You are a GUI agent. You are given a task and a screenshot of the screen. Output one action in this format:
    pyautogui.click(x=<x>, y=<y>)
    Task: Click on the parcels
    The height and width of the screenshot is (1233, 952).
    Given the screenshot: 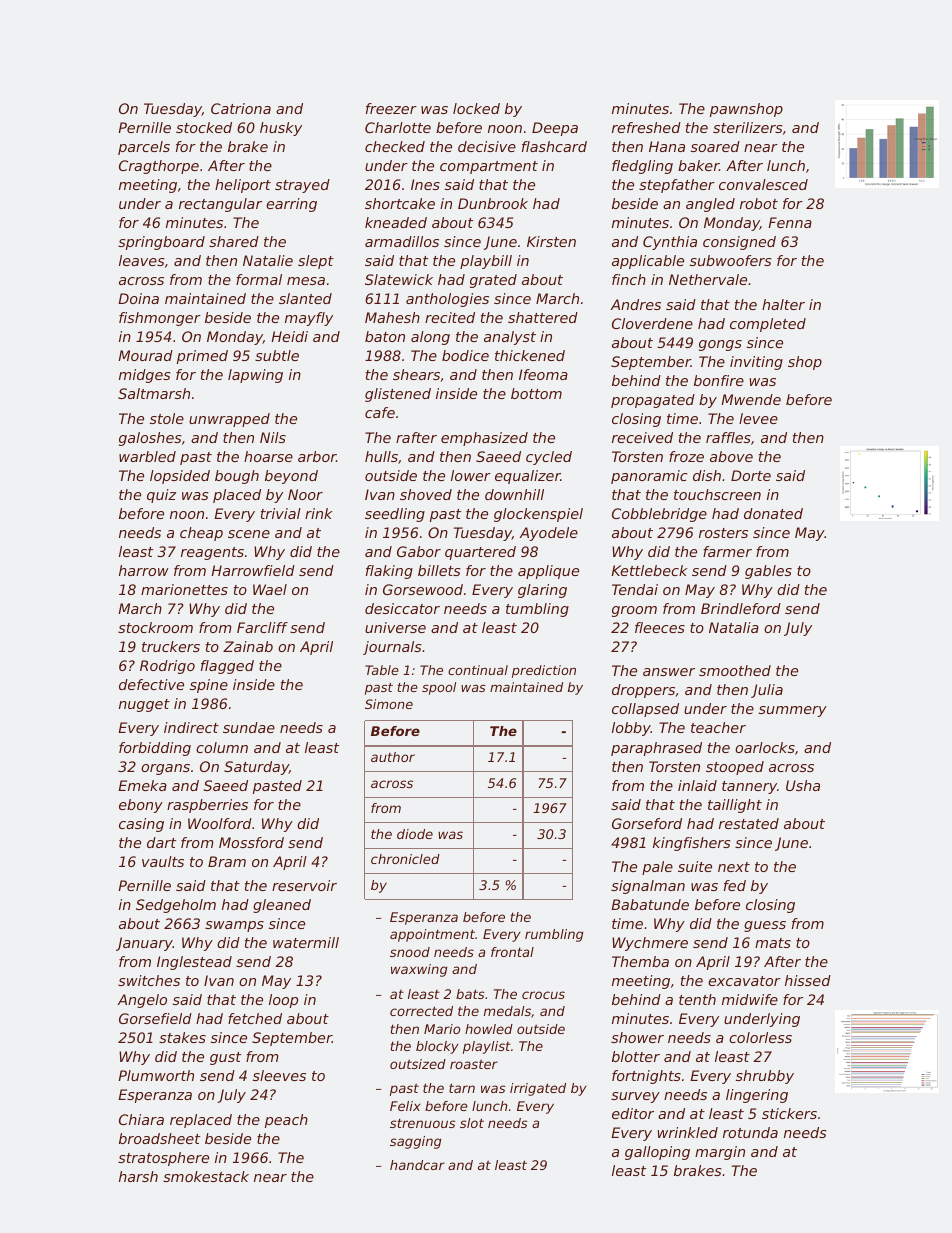 What is the action you would take?
    pyautogui.click(x=144, y=148)
